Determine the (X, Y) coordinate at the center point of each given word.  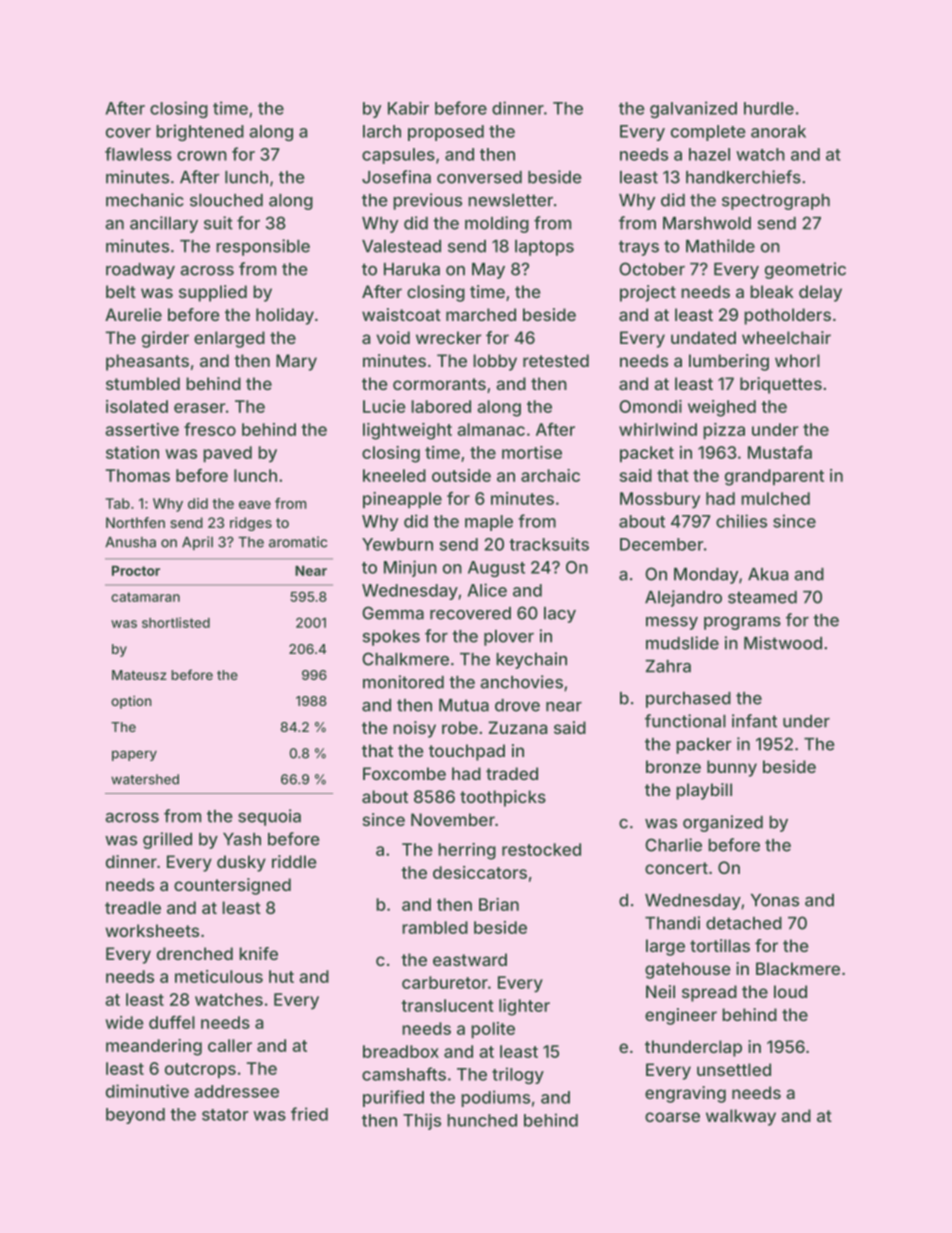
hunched (482, 1120)
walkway (741, 1117)
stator (225, 1115)
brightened (200, 132)
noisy (414, 729)
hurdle (769, 108)
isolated (137, 406)
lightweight (407, 431)
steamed (762, 597)
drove (517, 705)
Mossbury (660, 500)
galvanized (693, 109)
